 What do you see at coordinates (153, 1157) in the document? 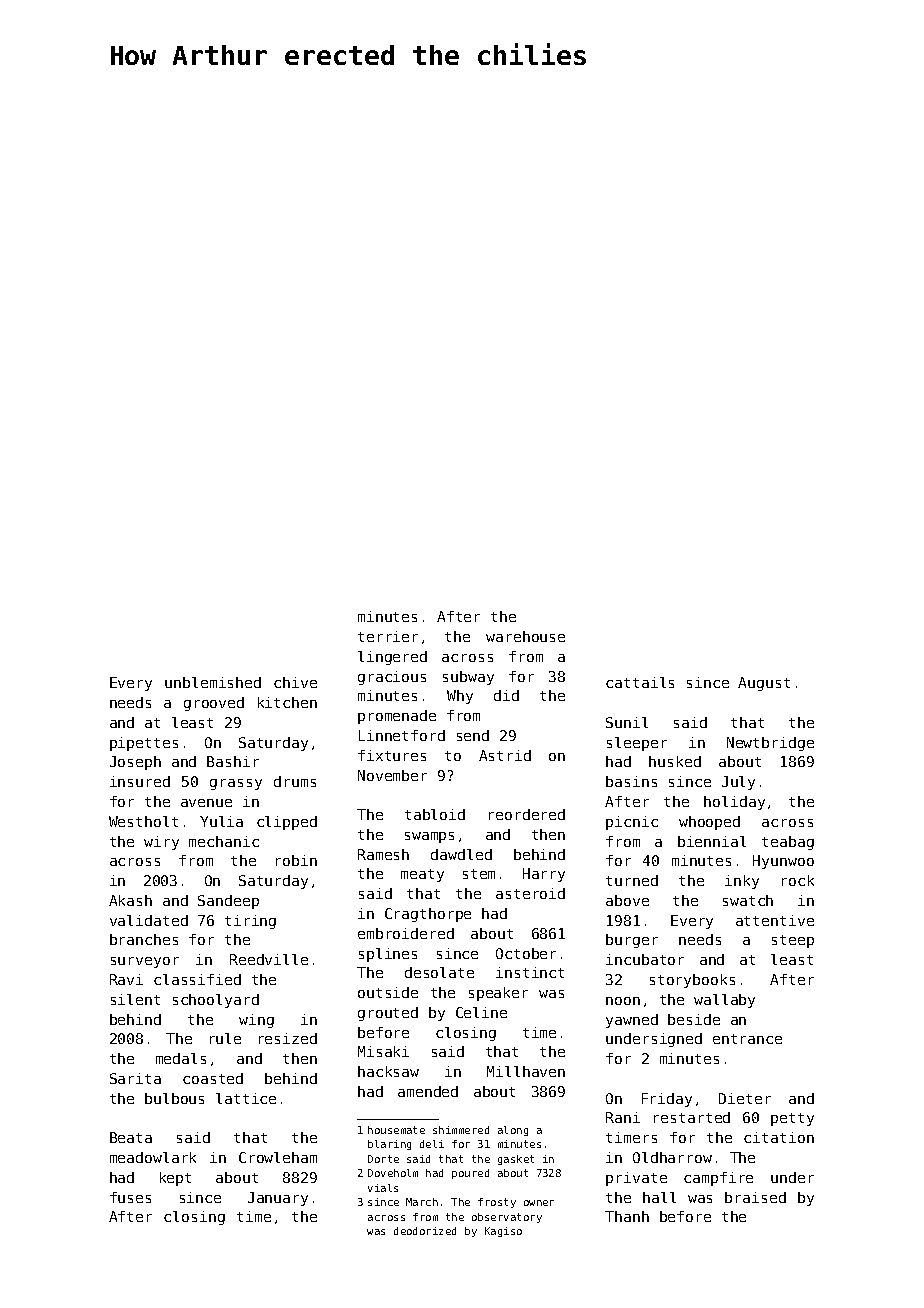
I see `meadowlark` at bounding box center [153, 1157].
